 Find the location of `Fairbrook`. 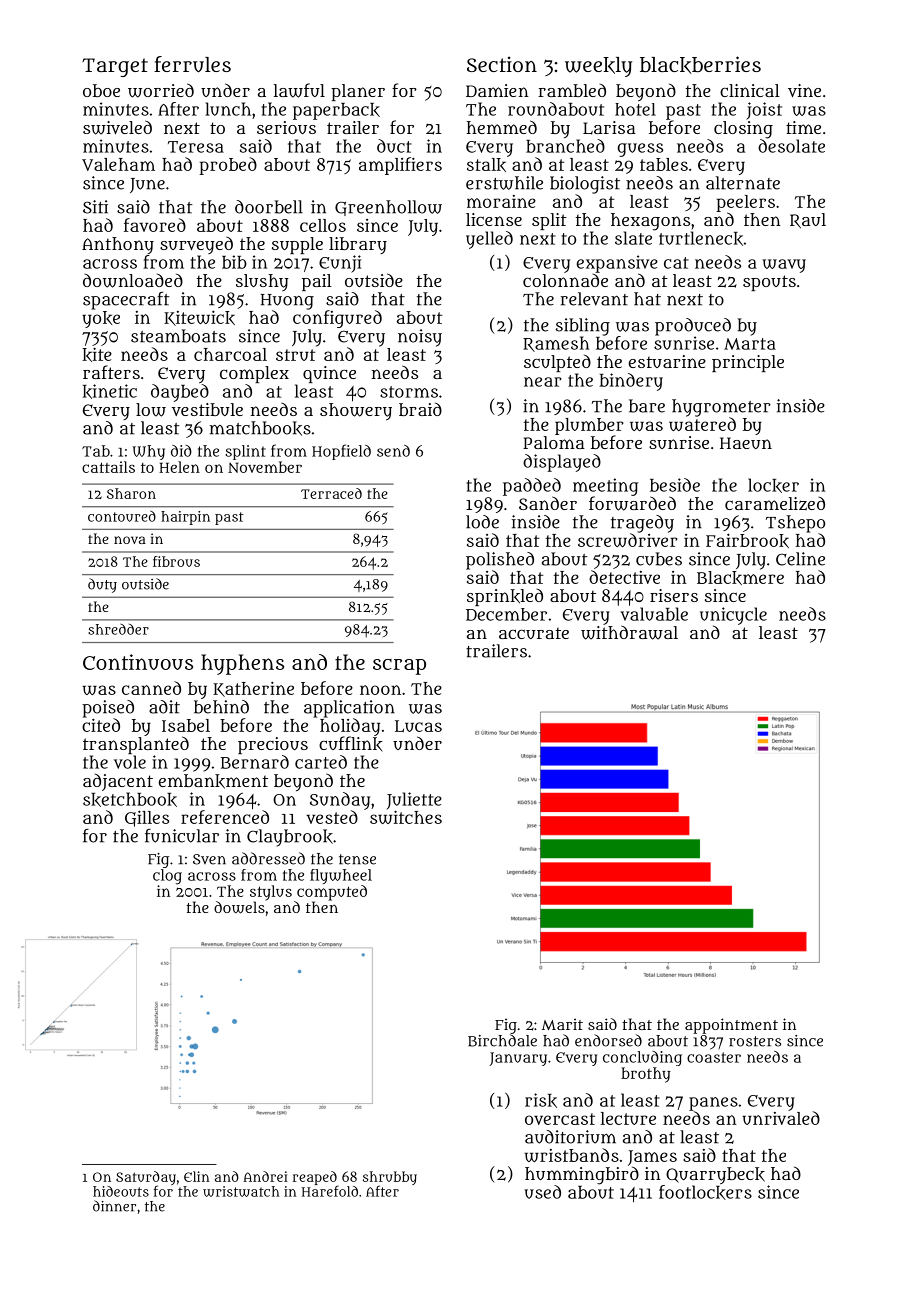

Fairbrook is located at coordinates (747, 540).
